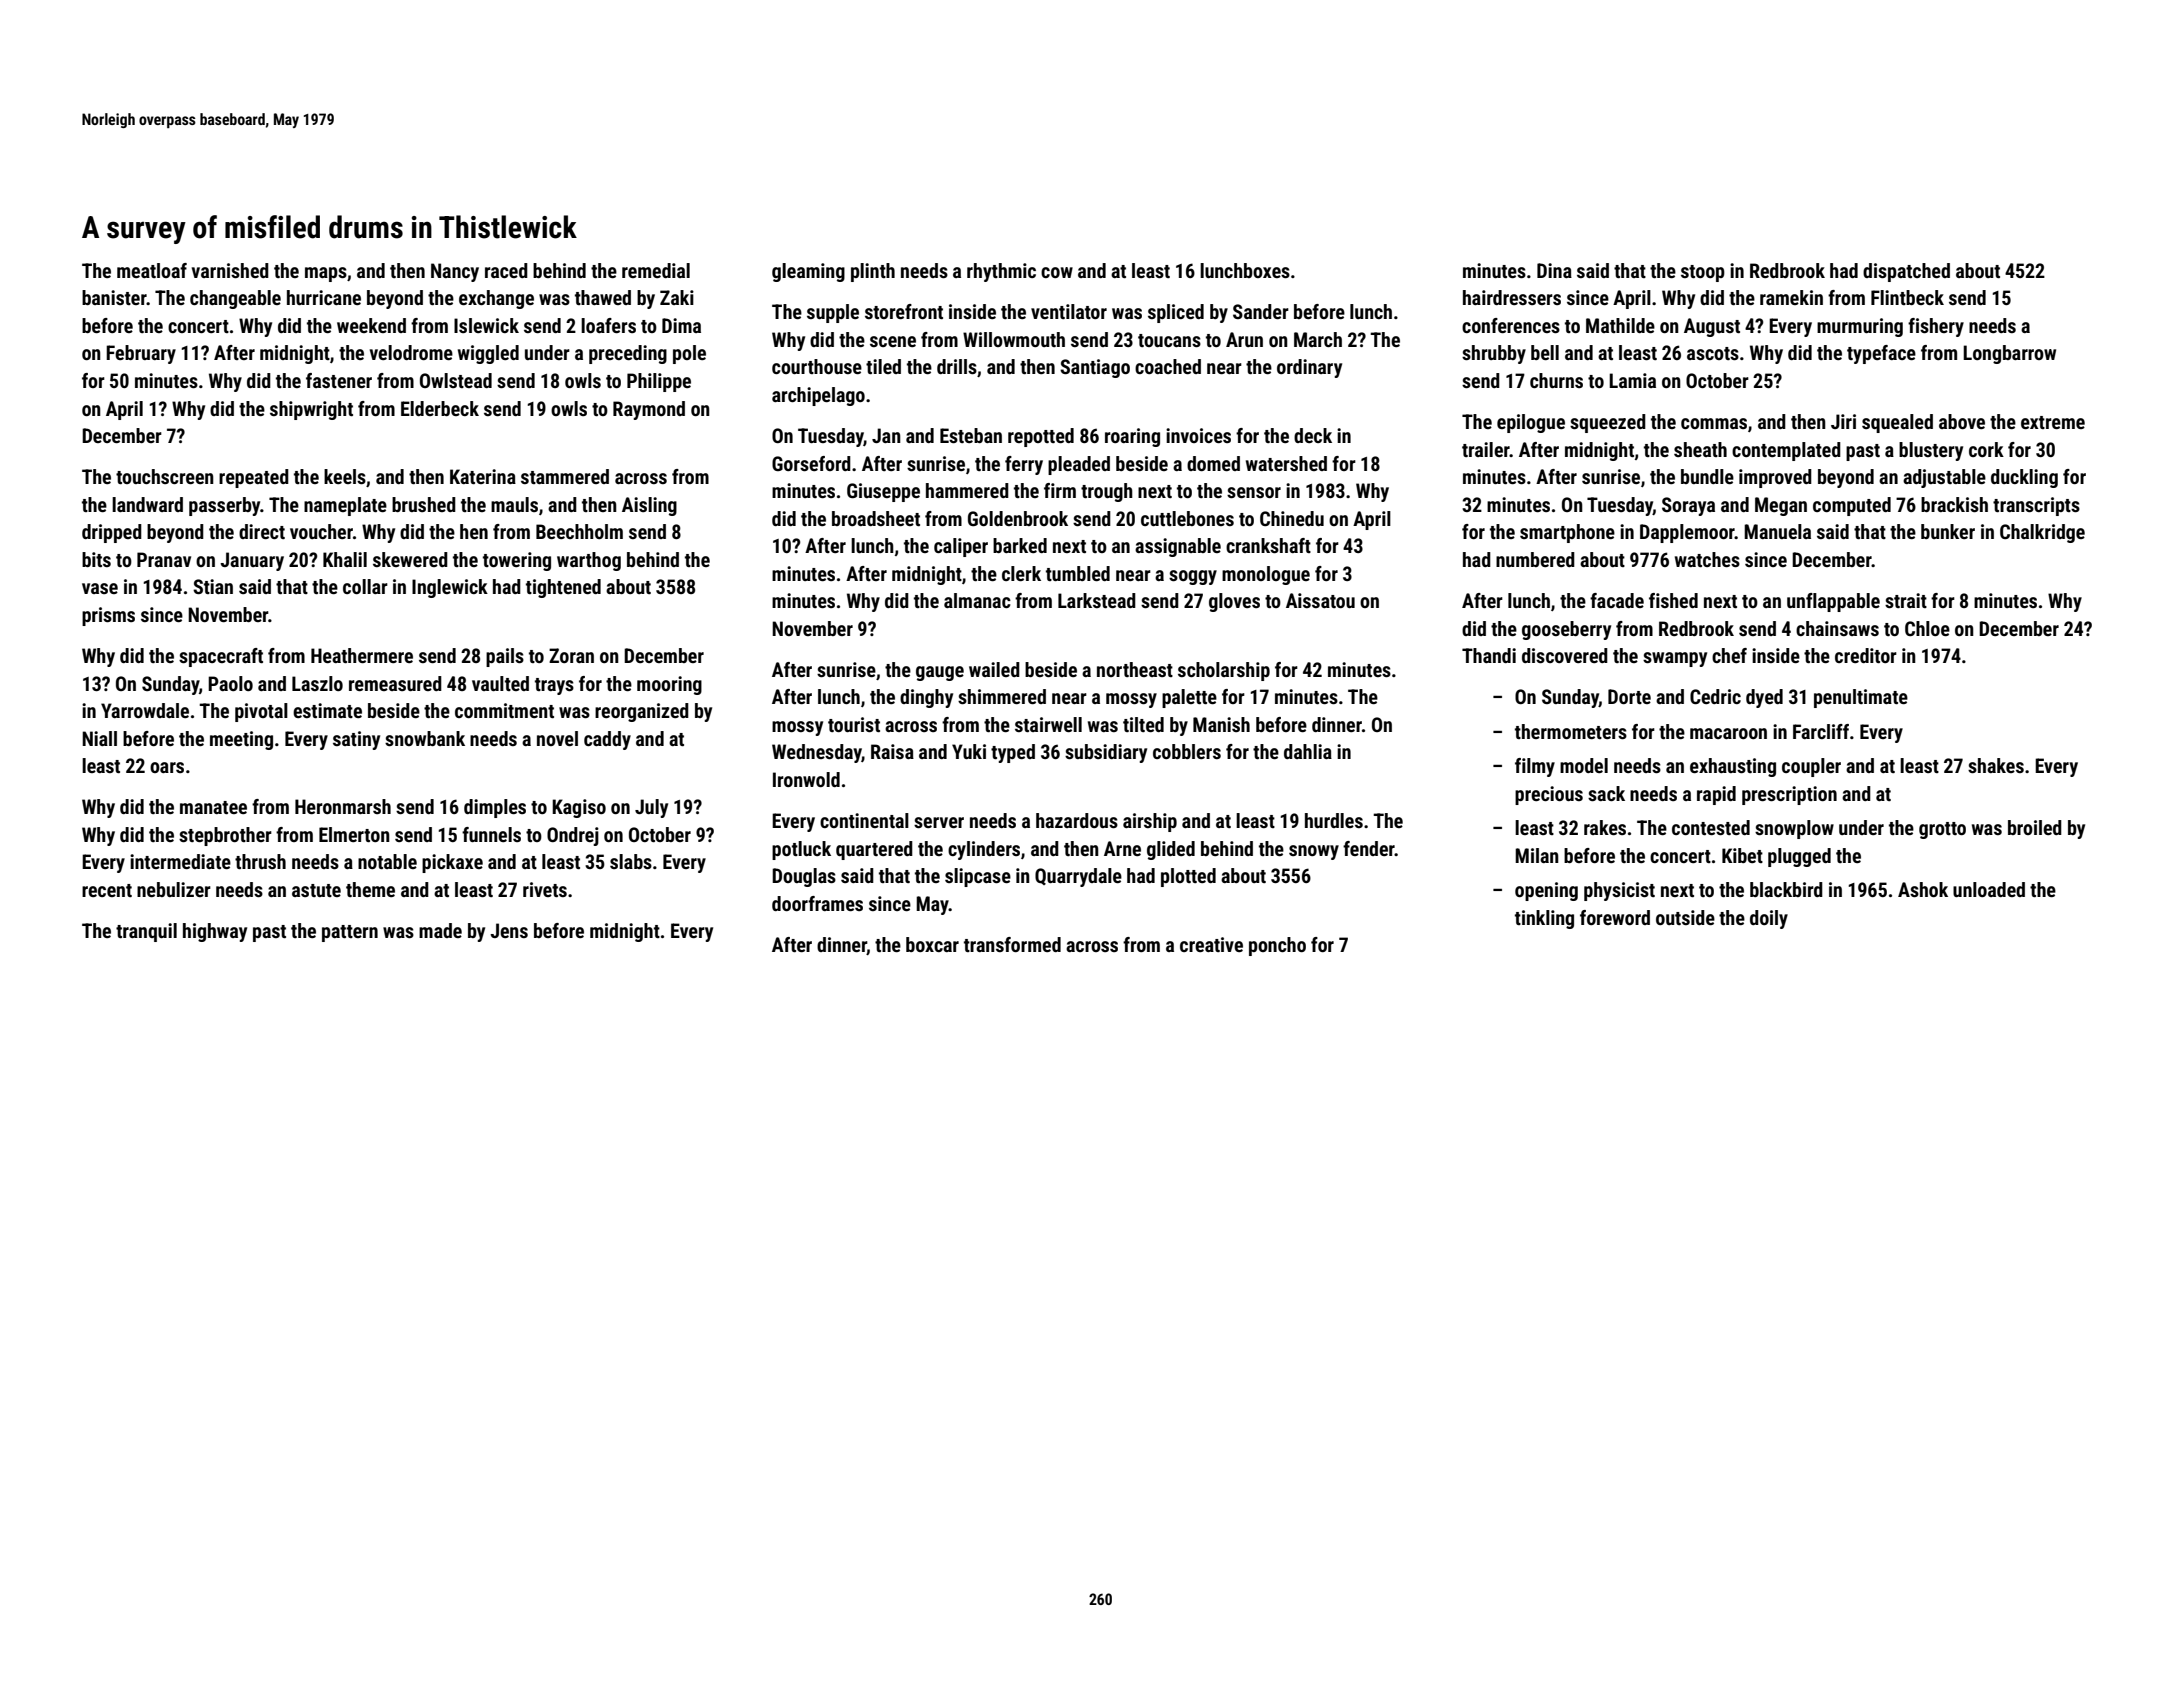 The height and width of the screenshot is (1683, 2178). I want to click on ramekin, so click(1791, 297).
